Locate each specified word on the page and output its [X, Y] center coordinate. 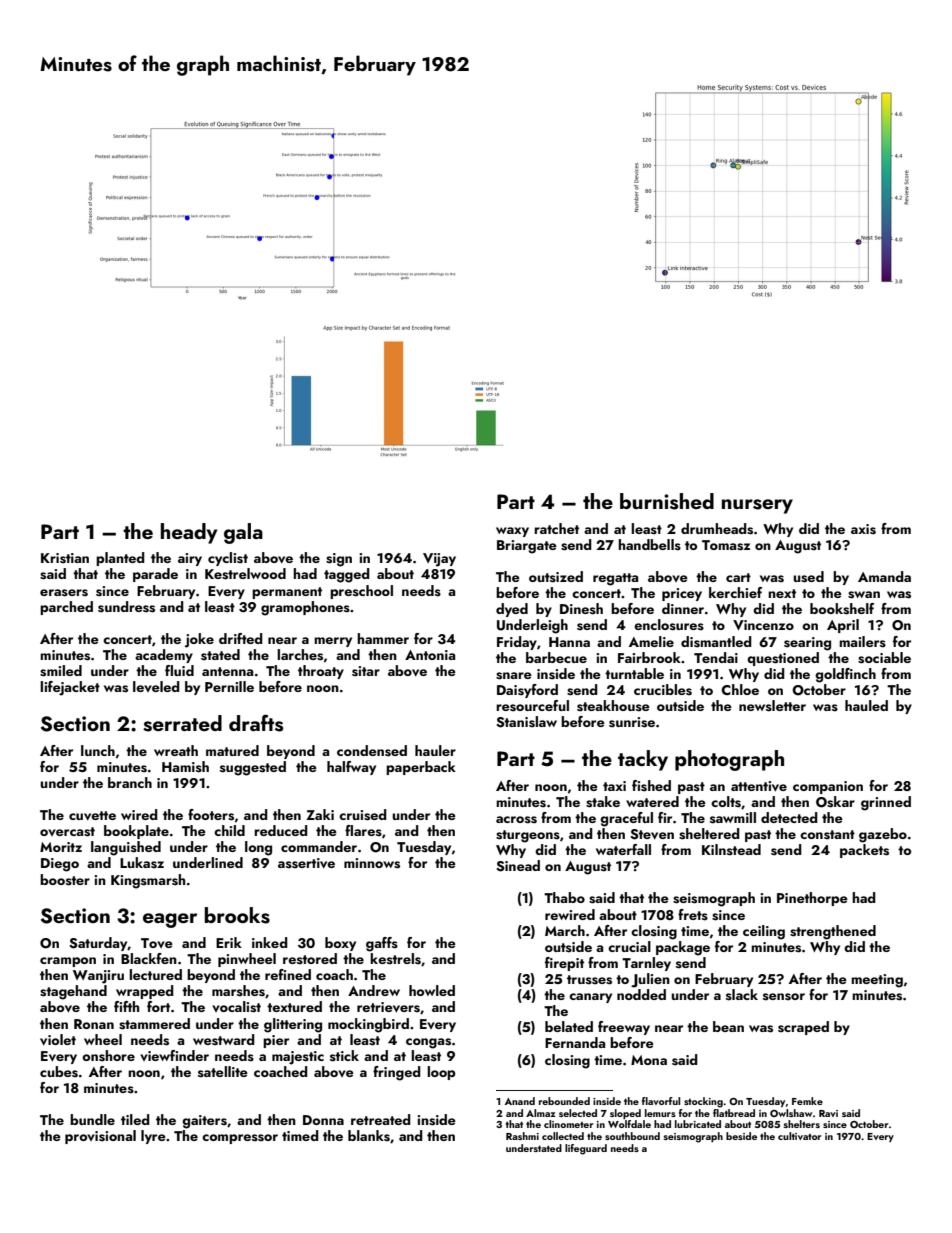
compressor [240, 1139]
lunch [98, 750]
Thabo [564, 897]
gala [243, 533]
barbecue [556, 657]
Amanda [884, 576]
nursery [757, 506]
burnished [667, 501]
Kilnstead [731, 850]
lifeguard [586, 1149]
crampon [68, 962]
